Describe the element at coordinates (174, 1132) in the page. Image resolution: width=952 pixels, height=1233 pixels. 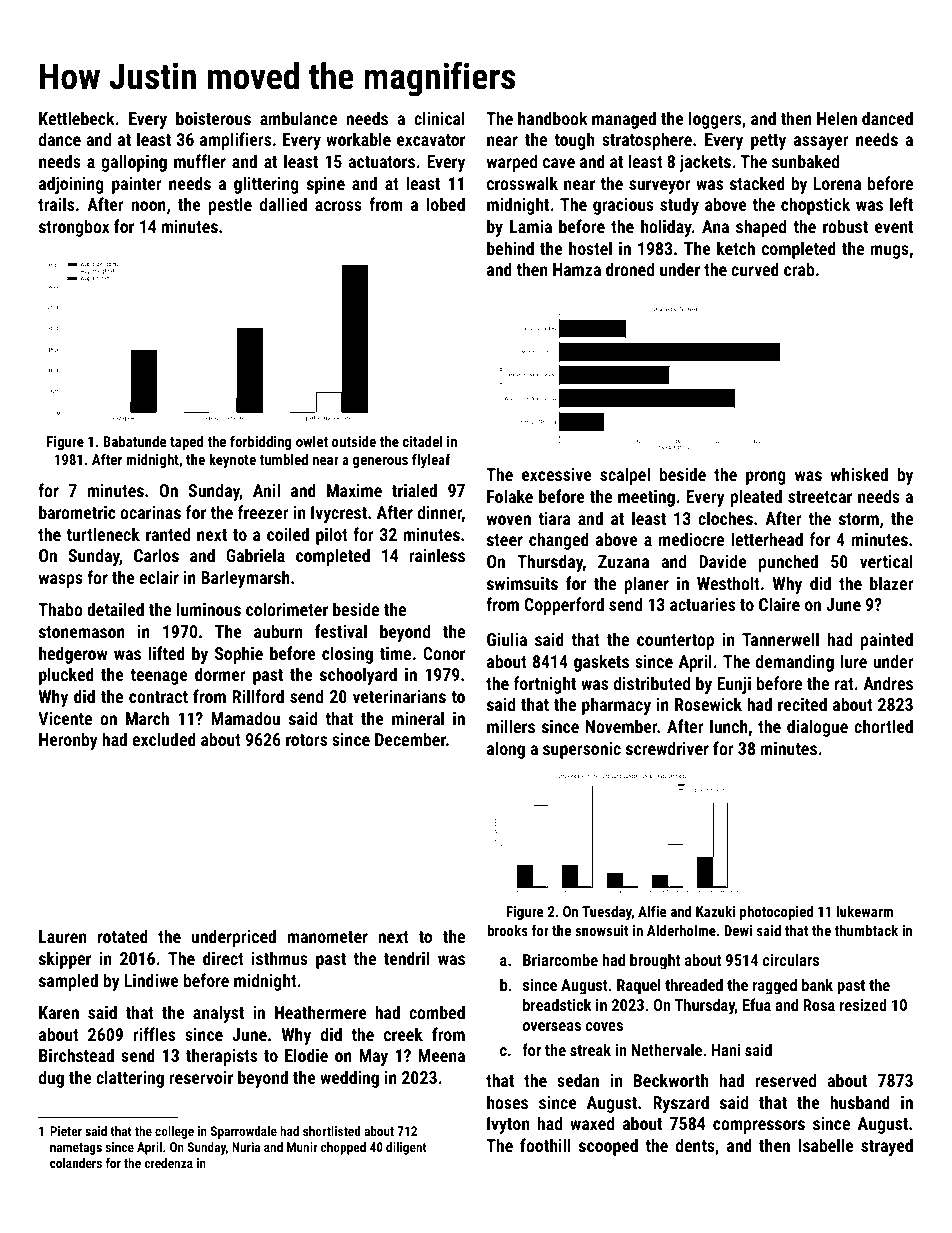
I see `college` at that location.
